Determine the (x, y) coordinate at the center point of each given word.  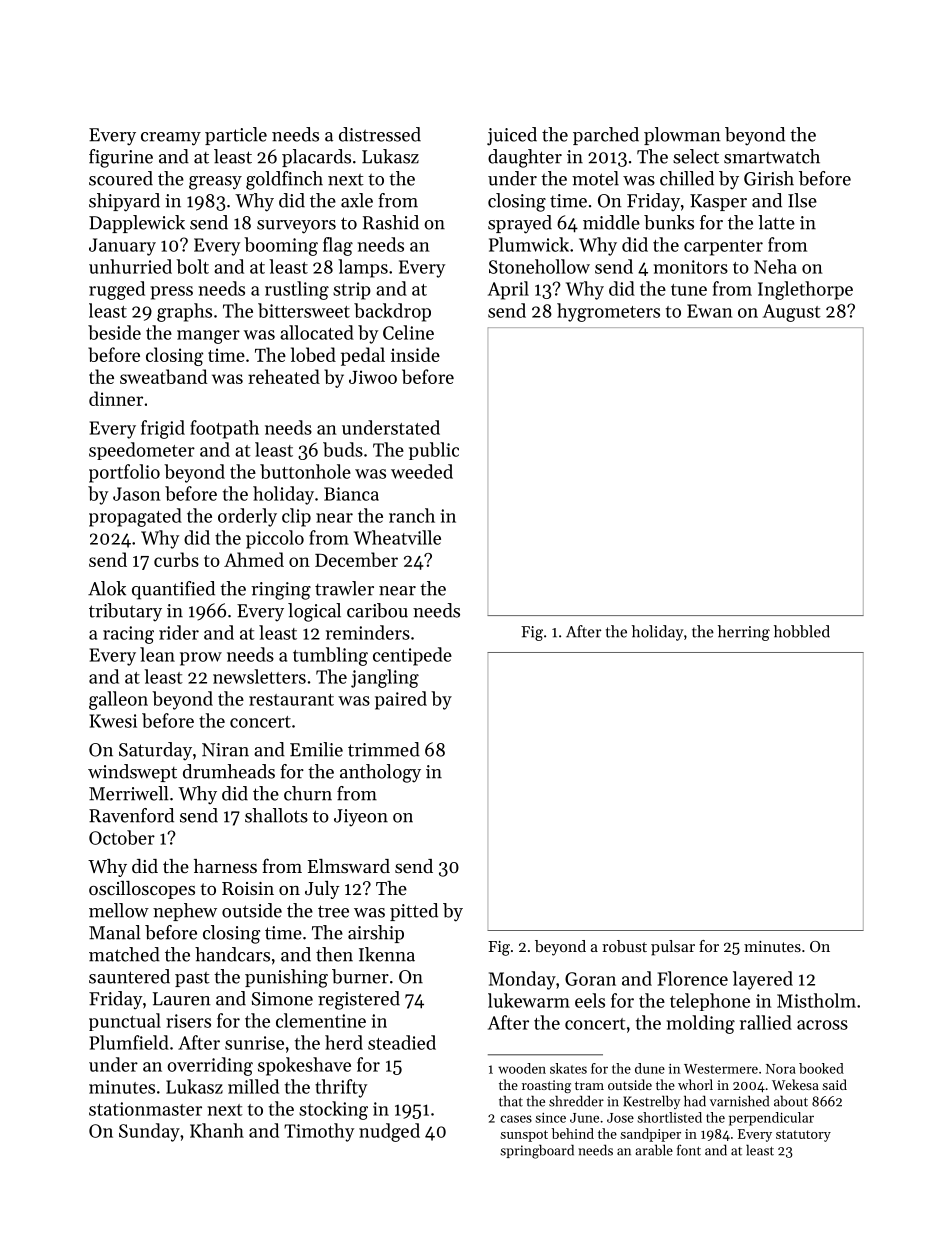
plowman (682, 136)
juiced (512, 136)
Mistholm (816, 1000)
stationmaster (145, 1109)
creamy (171, 139)
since (551, 1118)
